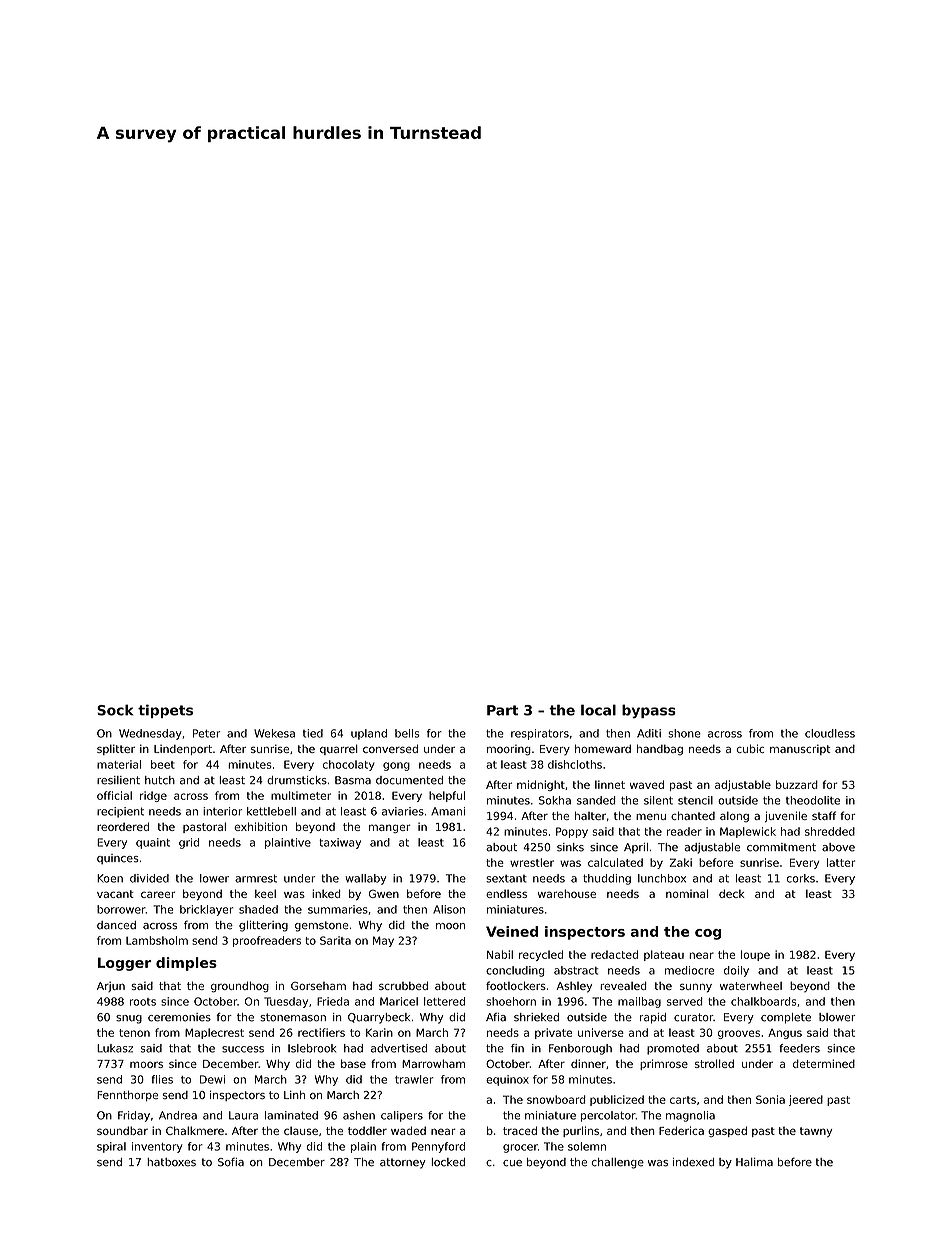 Image resolution: width=952 pixels, height=1233 pixels. Describe the element at coordinates (399, 1001) in the screenshot. I see `Maricel` at that location.
